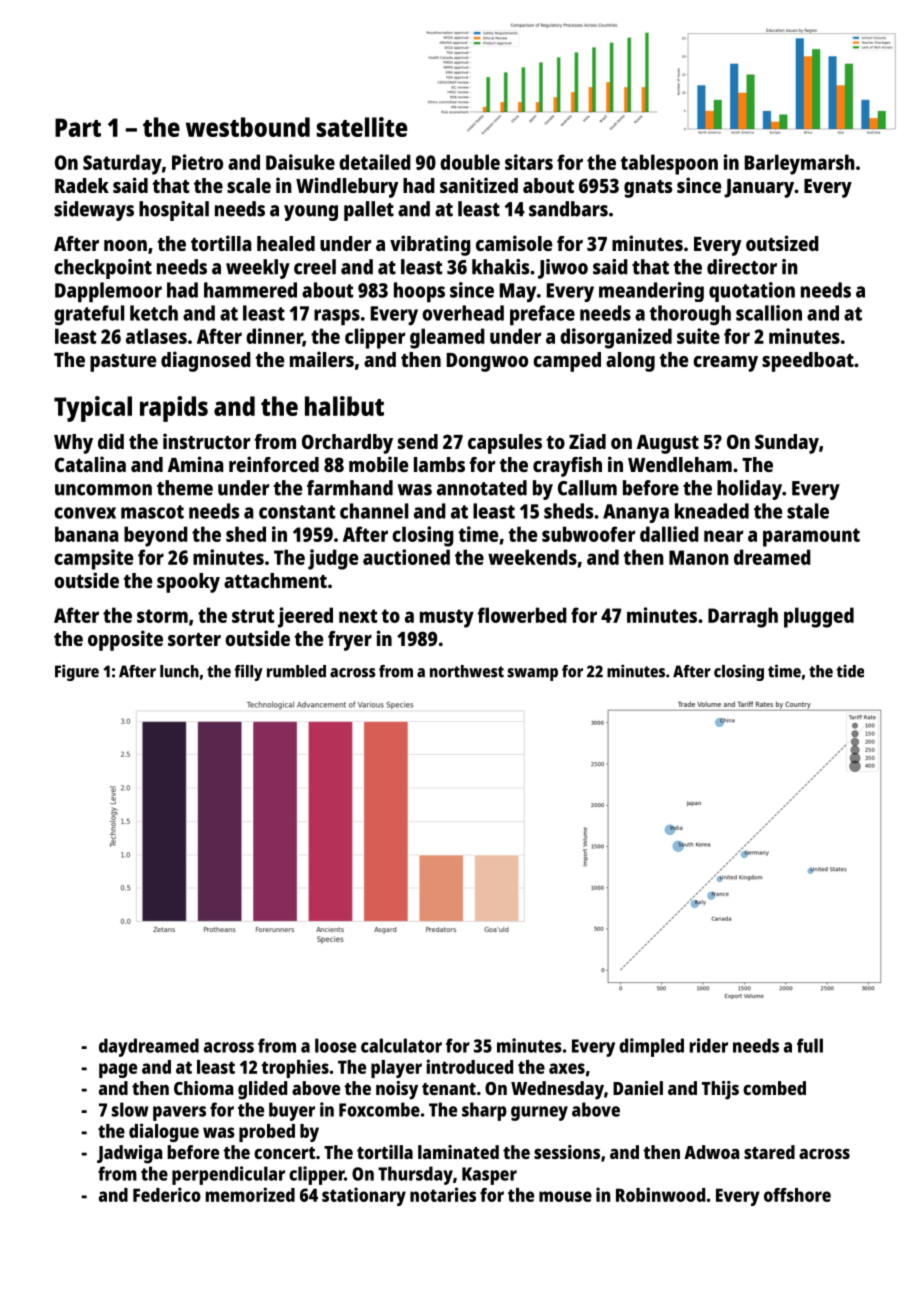 This document has height=1311, width=924. What do you see at coordinates (94, 211) in the document?
I see `sideways` at bounding box center [94, 211].
